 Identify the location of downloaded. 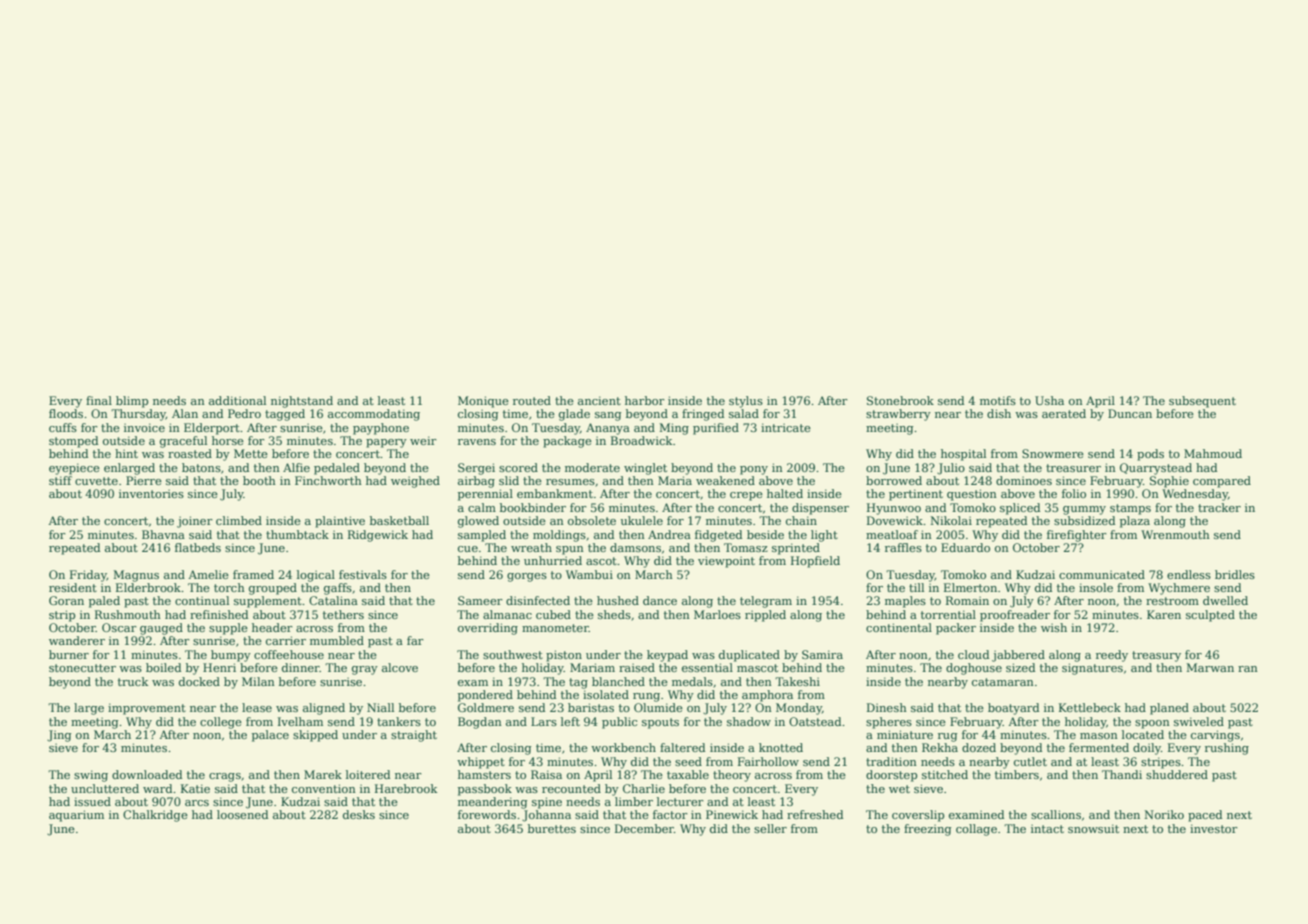
(147, 774).
